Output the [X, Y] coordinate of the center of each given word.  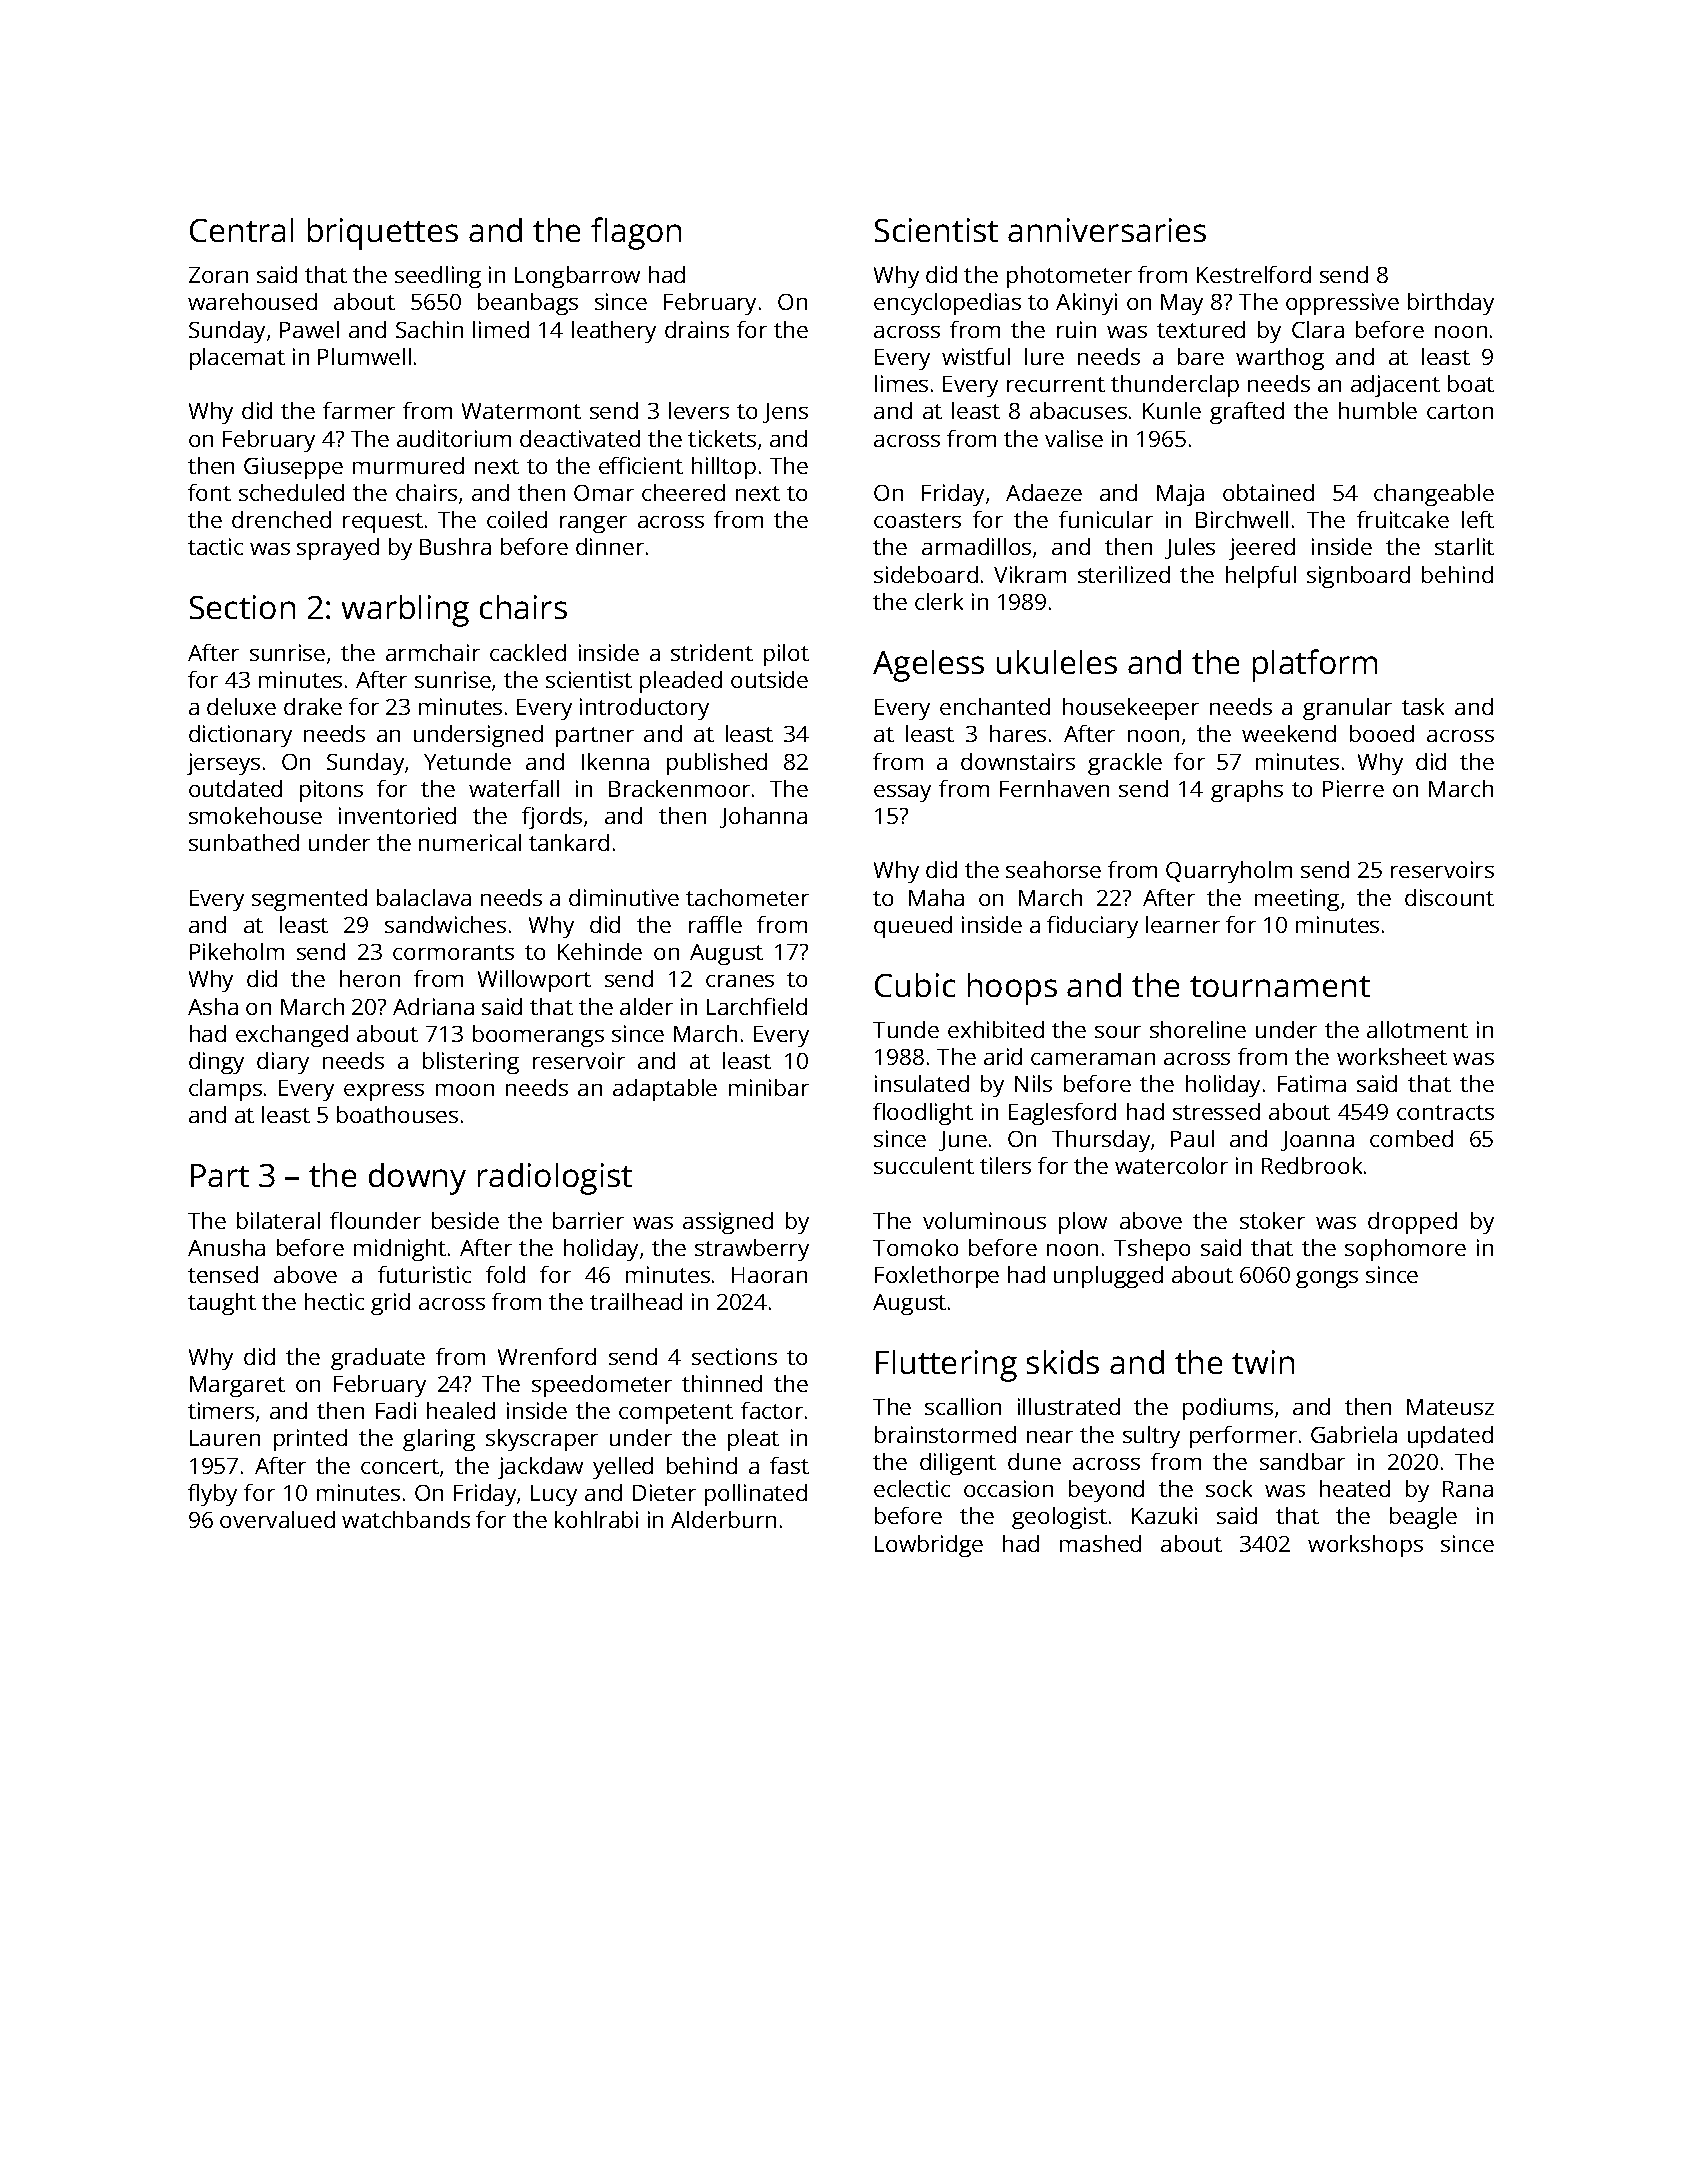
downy [417, 1179]
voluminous [984, 1220]
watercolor [1171, 1165]
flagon [636, 233]
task [1423, 706]
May [1182, 304]
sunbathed [244, 842]
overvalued [277, 1519]
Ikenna [615, 761]
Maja [1180, 495]
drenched [281, 519]
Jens [785, 413]
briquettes [383, 234]
